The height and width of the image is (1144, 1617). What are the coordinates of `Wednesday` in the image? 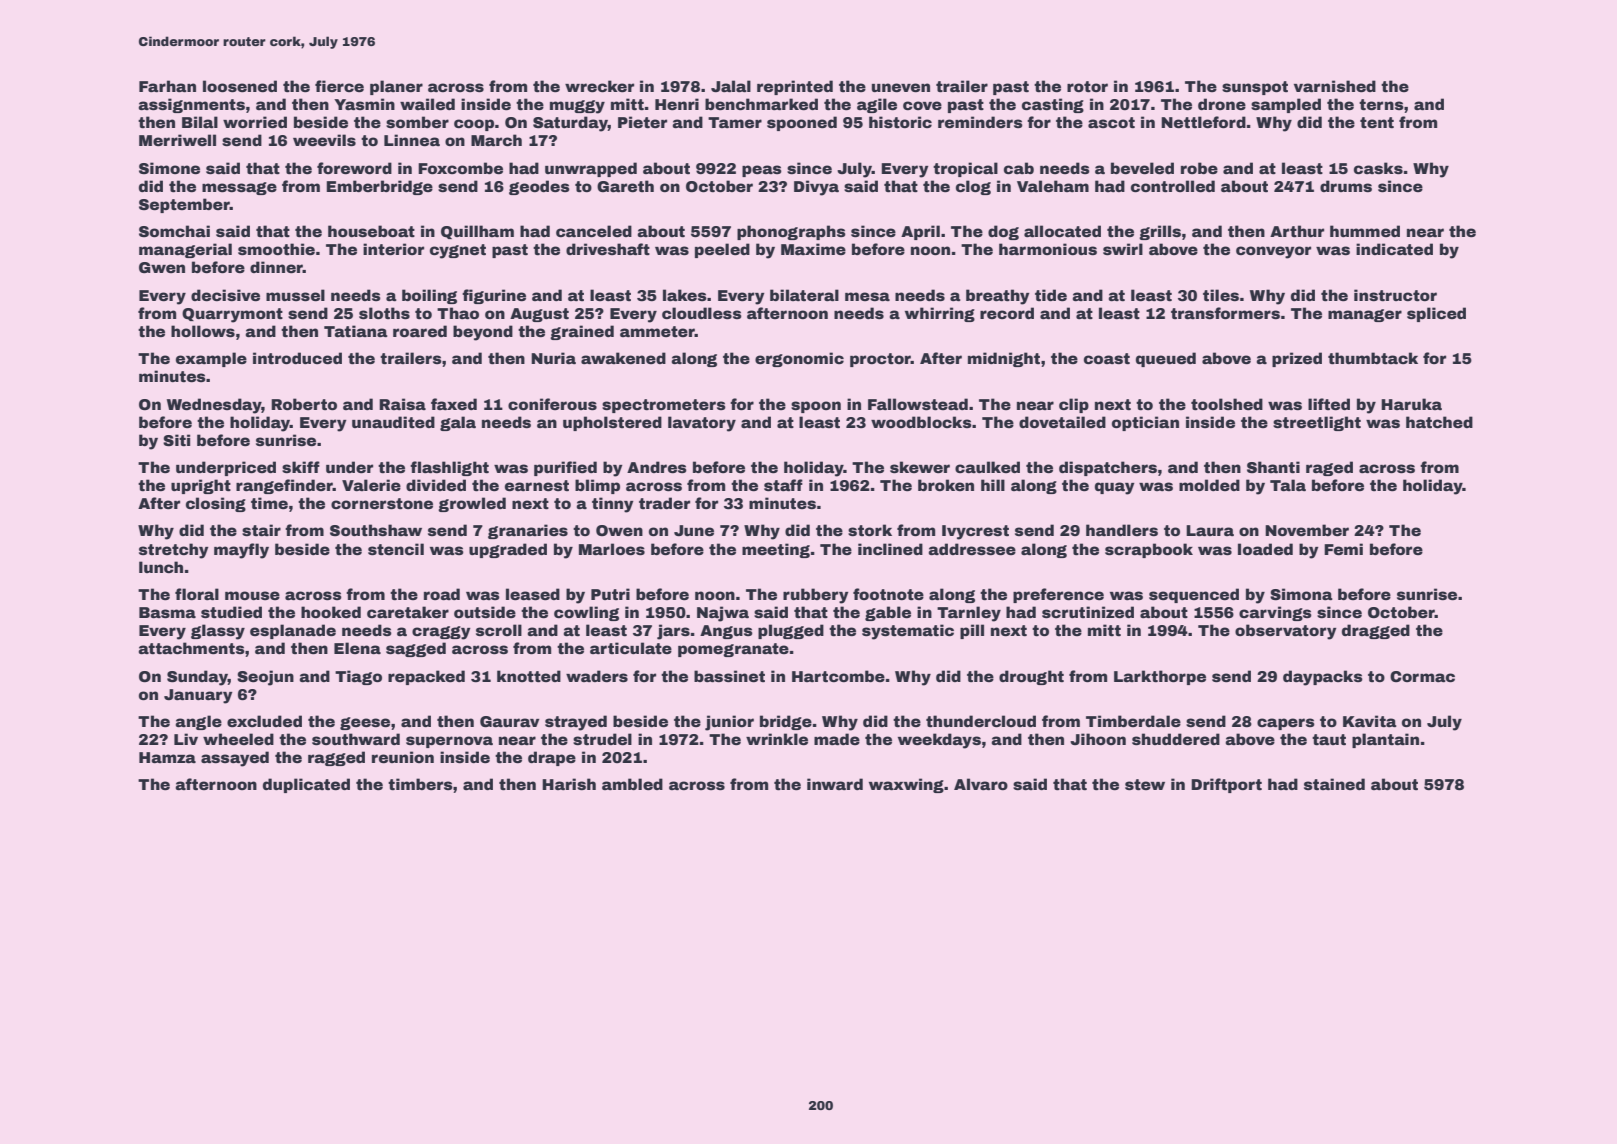 It's located at (214, 406).
